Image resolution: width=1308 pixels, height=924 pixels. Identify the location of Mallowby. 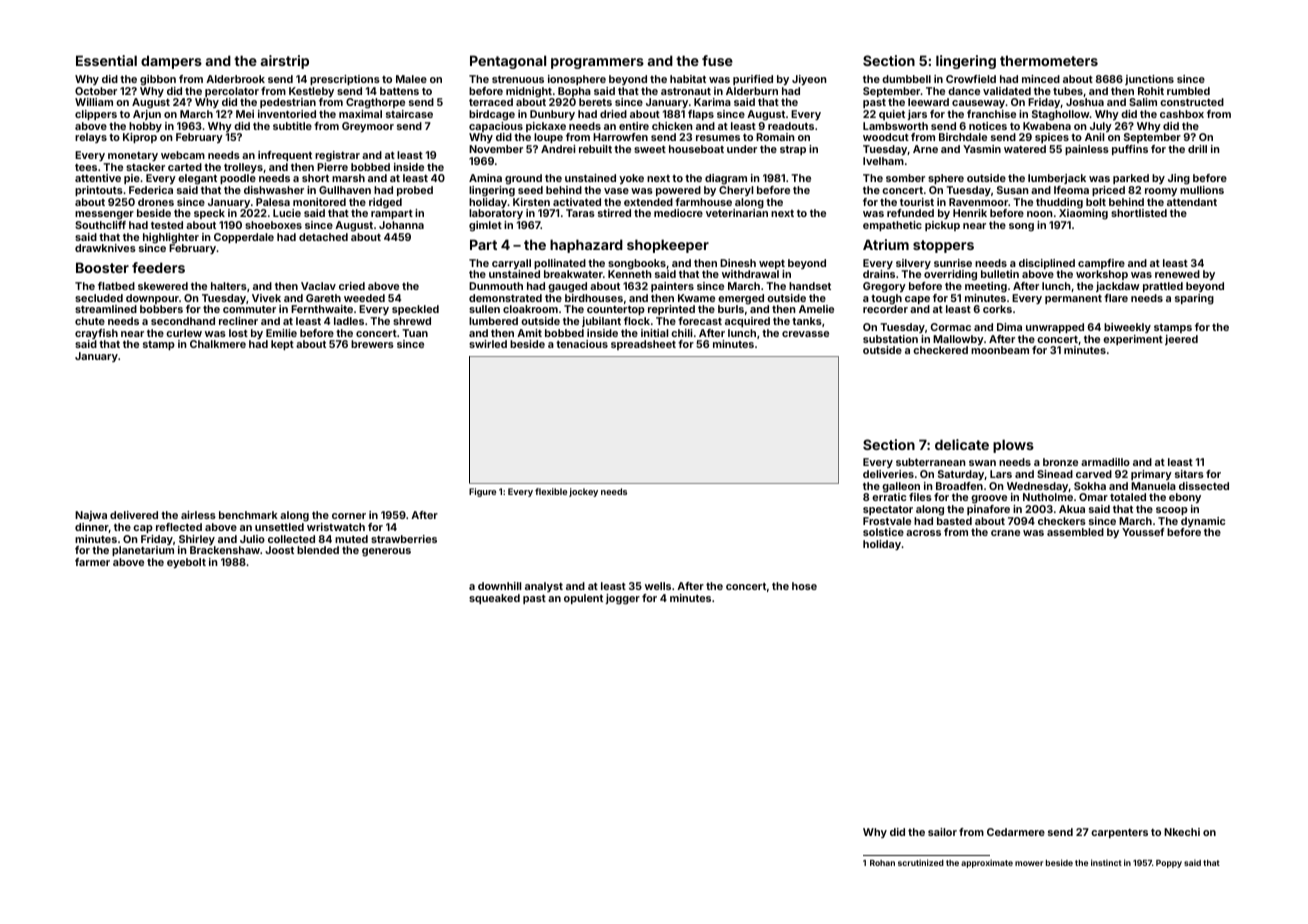
(958, 340).
